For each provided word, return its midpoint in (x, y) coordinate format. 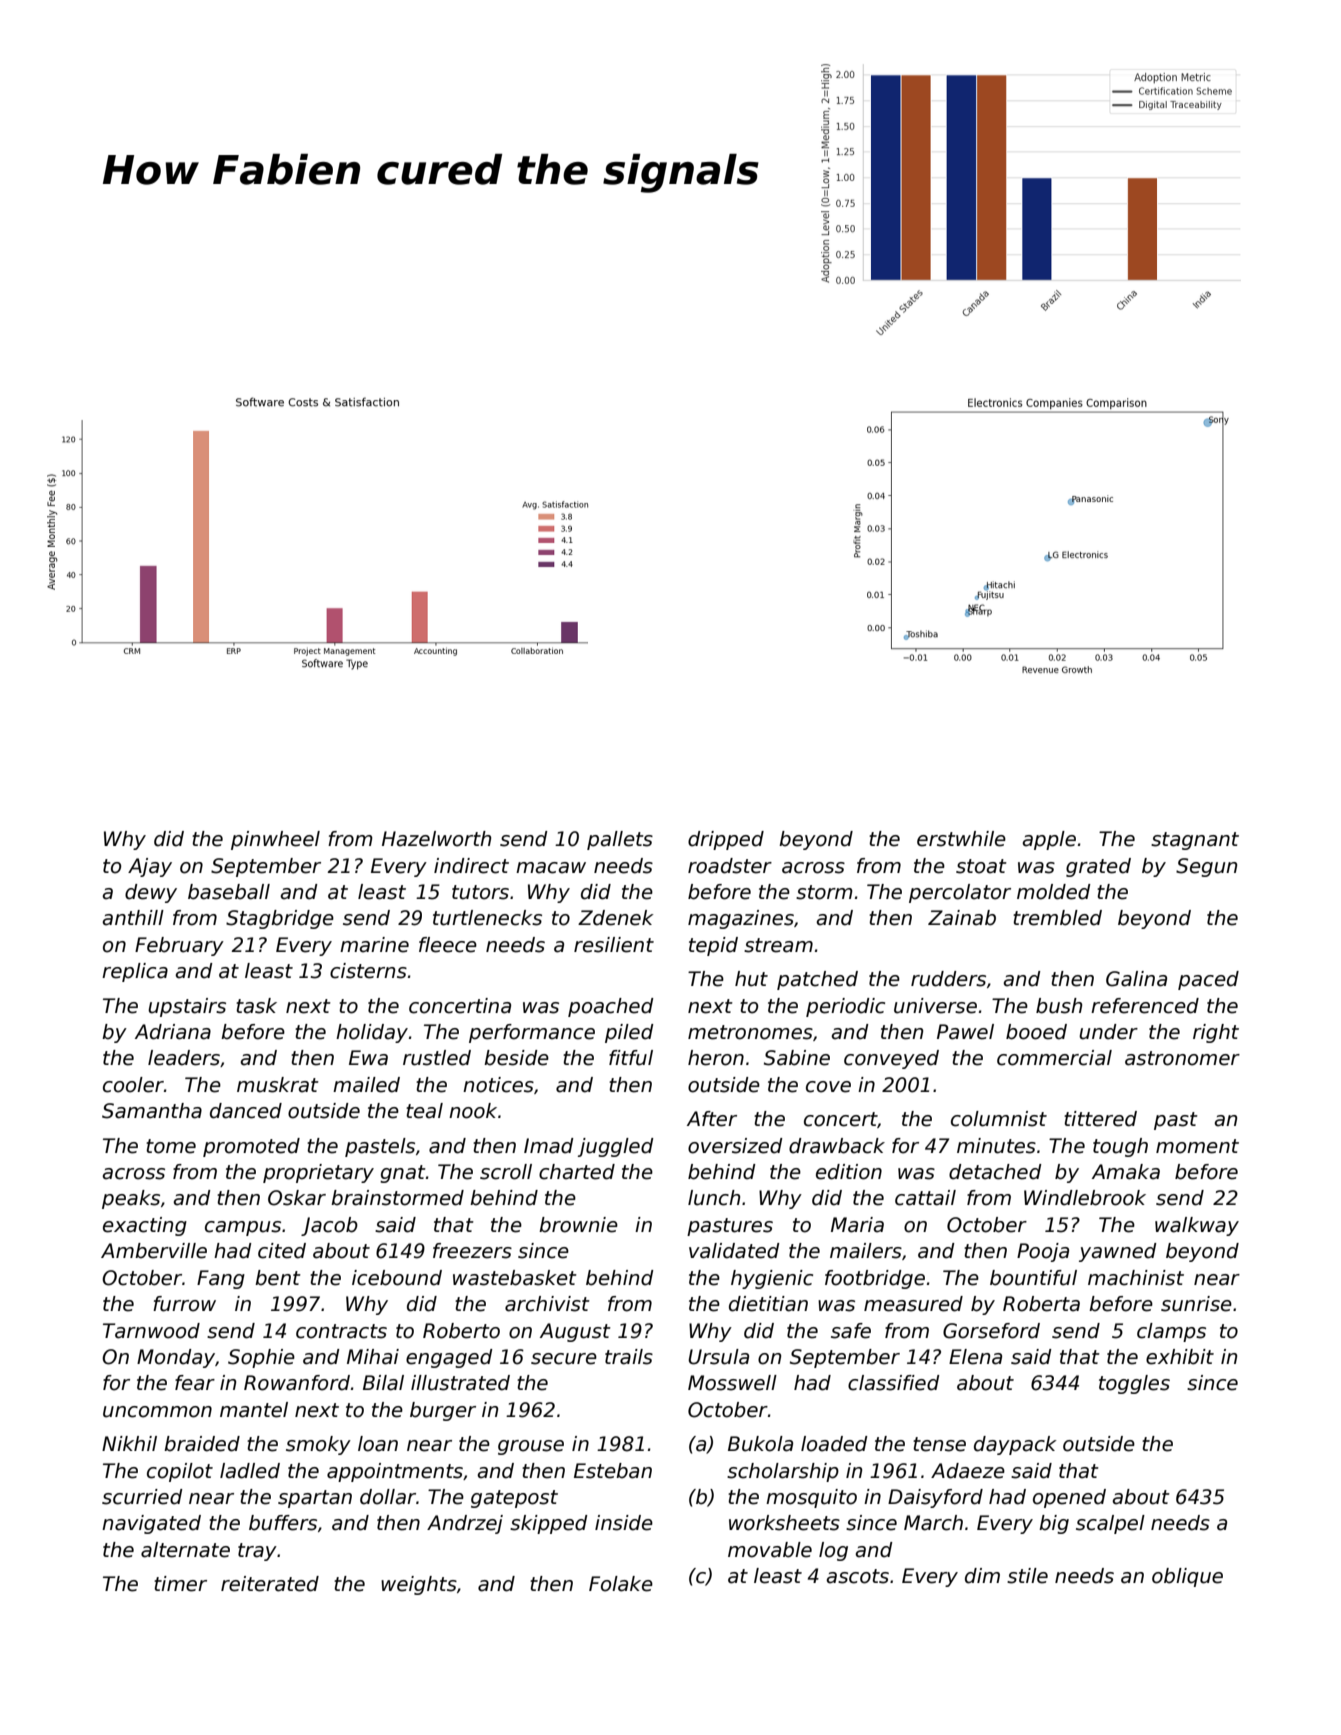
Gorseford (991, 1331)
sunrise (1196, 1304)
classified (894, 1383)
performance (532, 1033)
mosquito (811, 1498)
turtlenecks (487, 918)
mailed (366, 1085)
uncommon (157, 1412)
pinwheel (275, 840)
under (1108, 1032)
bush (1059, 1006)
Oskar (297, 1198)
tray (257, 1552)
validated (734, 1251)
